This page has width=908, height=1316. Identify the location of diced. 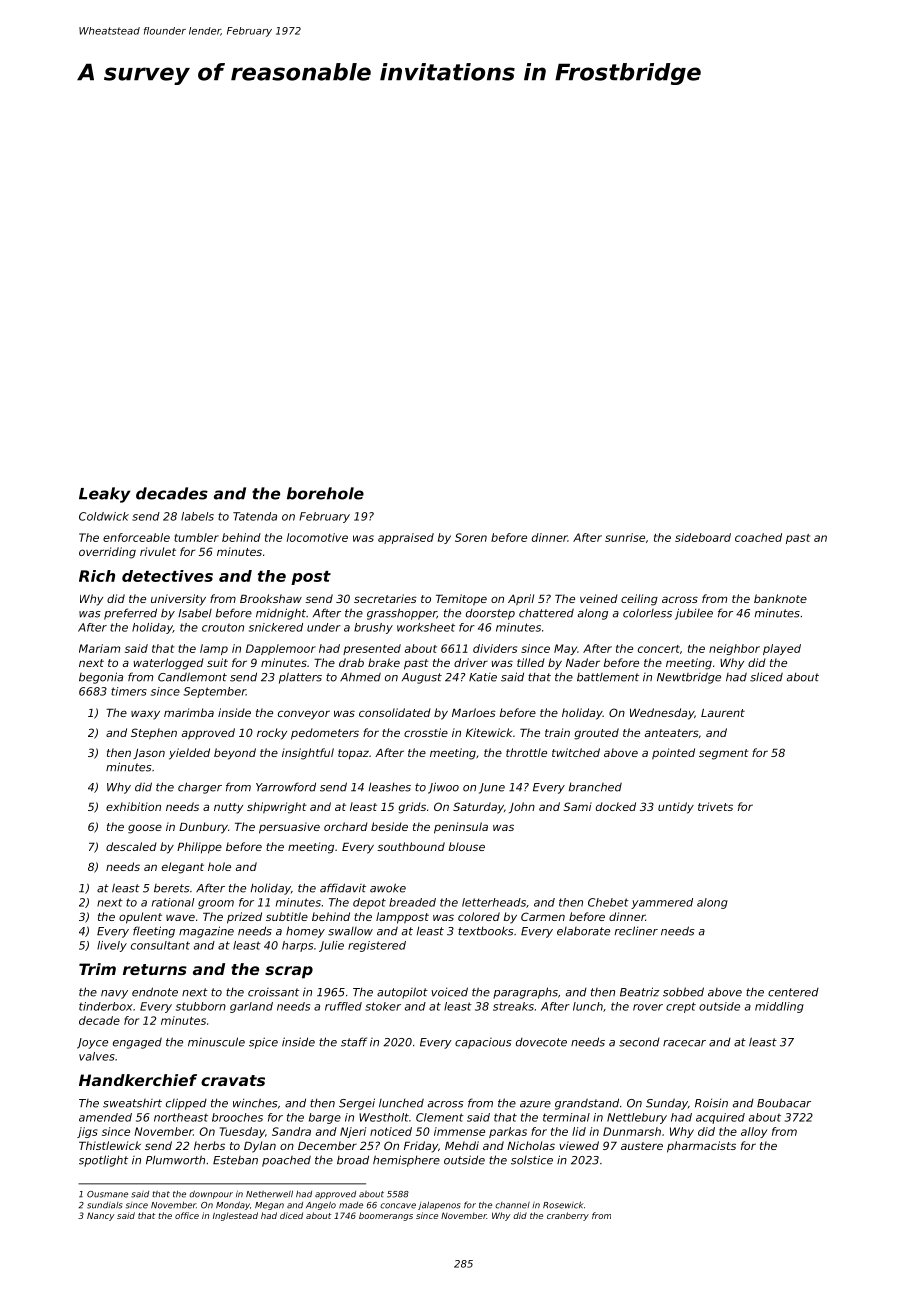
(291, 1215).
